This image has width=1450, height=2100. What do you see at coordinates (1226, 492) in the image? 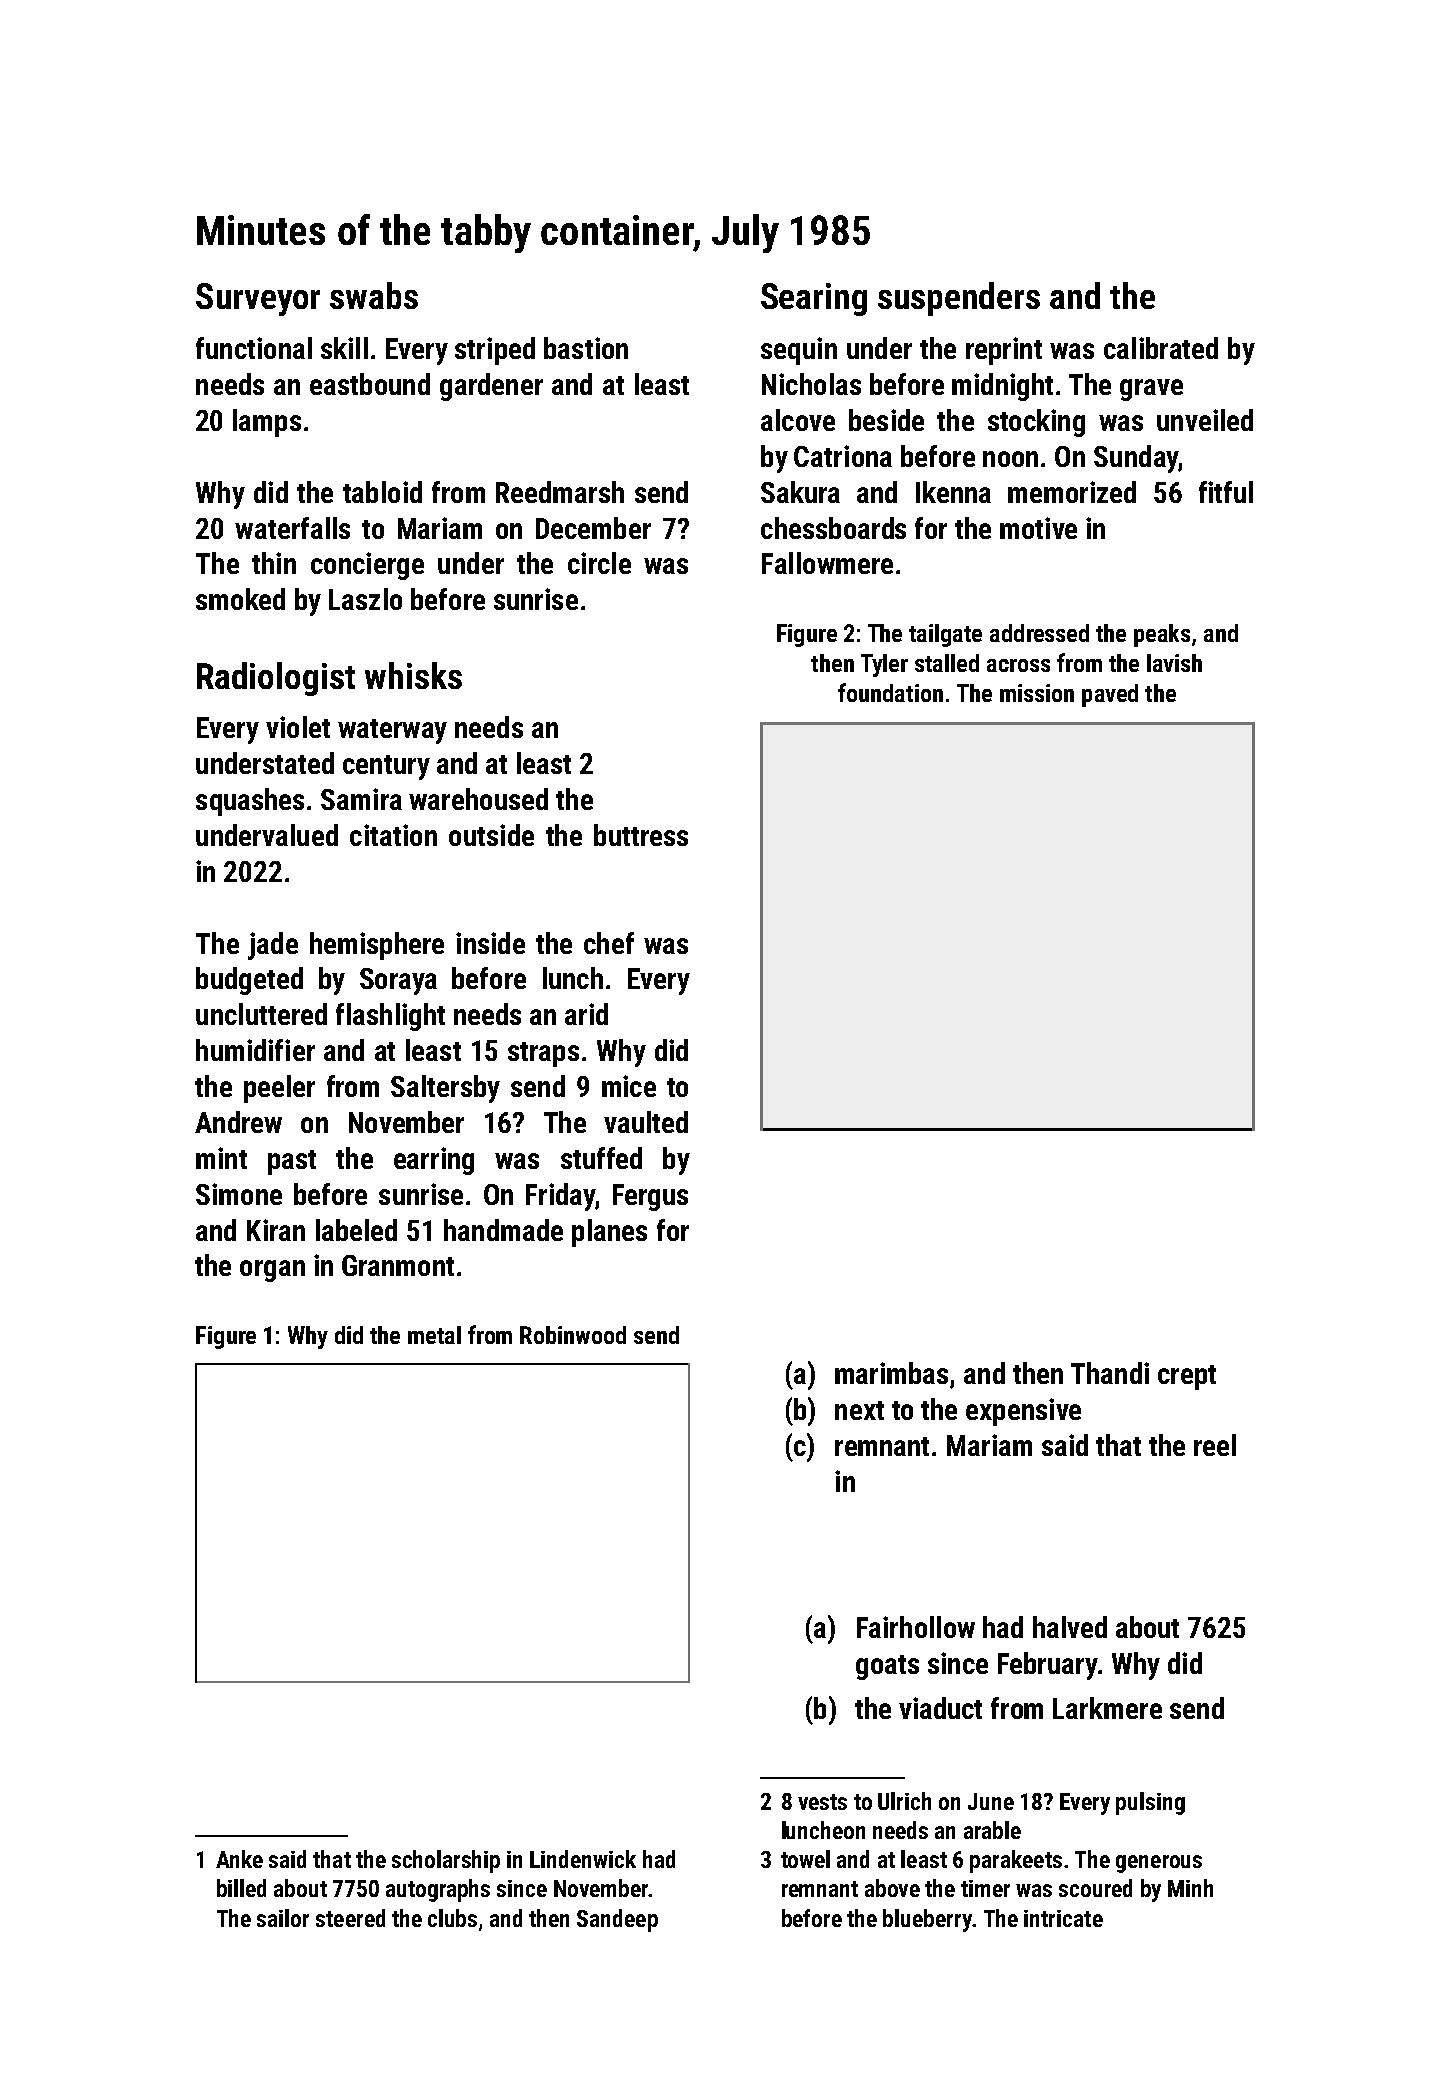
I see `fitful` at bounding box center [1226, 492].
